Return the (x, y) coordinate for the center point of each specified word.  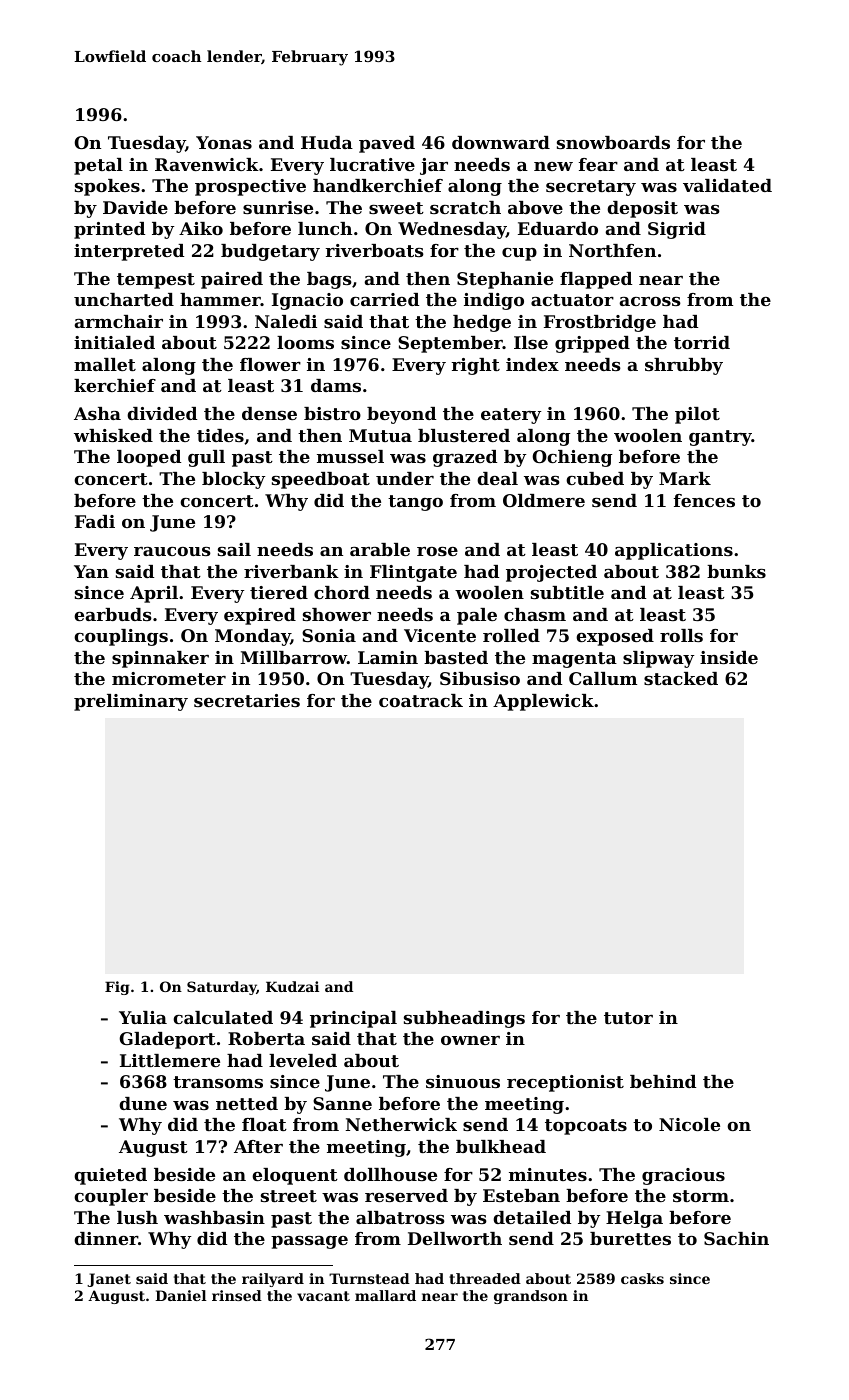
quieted (110, 1176)
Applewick (543, 702)
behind (663, 1081)
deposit (642, 209)
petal (98, 166)
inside (729, 657)
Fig (117, 988)
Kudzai (292, 986)
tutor (628, 1018)
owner (470, 1040)
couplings (121, 637)
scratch (465, 207)
